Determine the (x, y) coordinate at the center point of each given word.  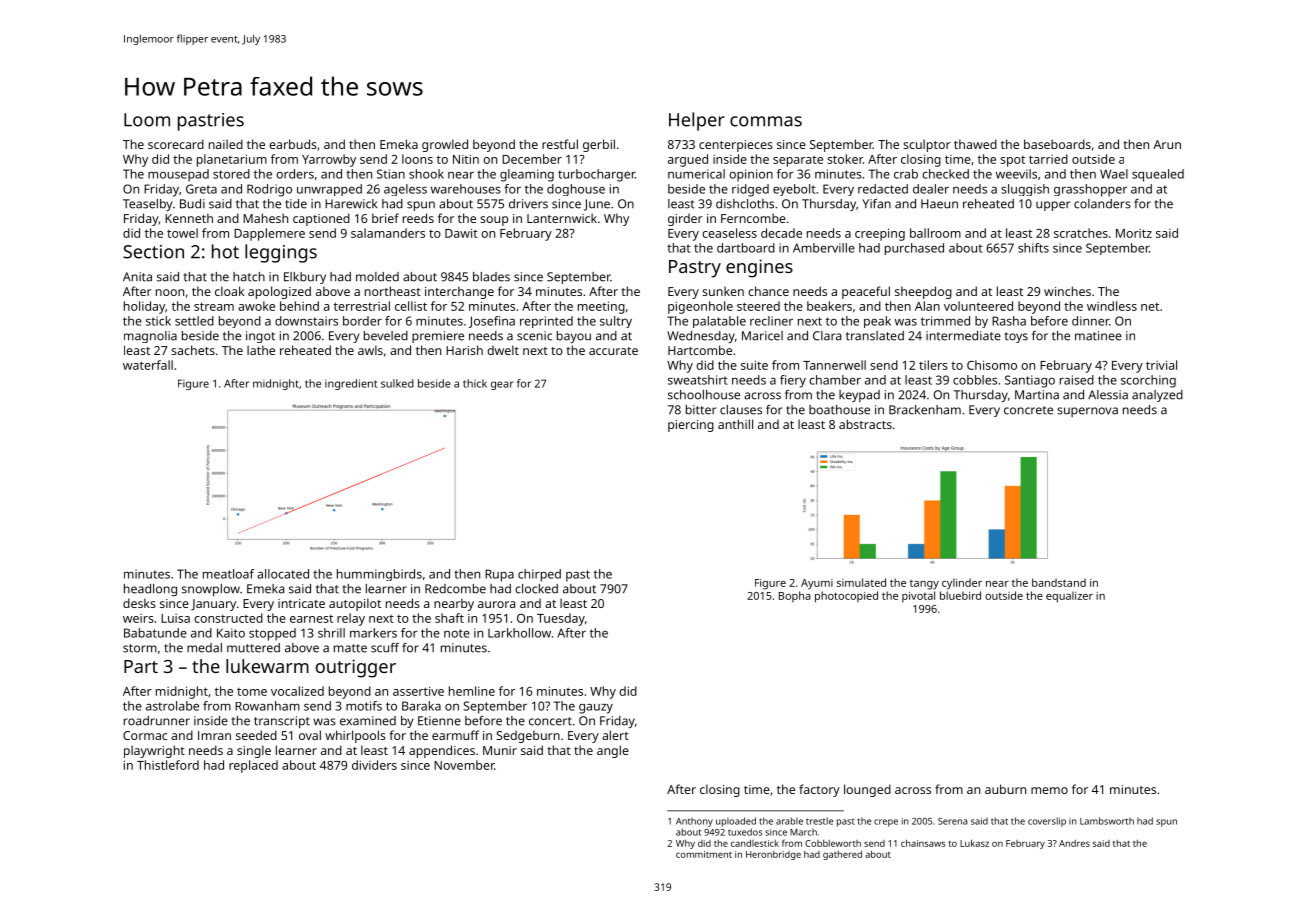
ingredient (351, 384)
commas (766, 121)
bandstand (1059, 582)
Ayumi (817, 584)
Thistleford (168, 765)
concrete (1028, 410)
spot (1012, 161)
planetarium (232, 160)
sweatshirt (698, 380)
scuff (385, 648)
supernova (1087, 412)
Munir (500, 750)
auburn (1005, 789)
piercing (691, 426)
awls (370, 350)
